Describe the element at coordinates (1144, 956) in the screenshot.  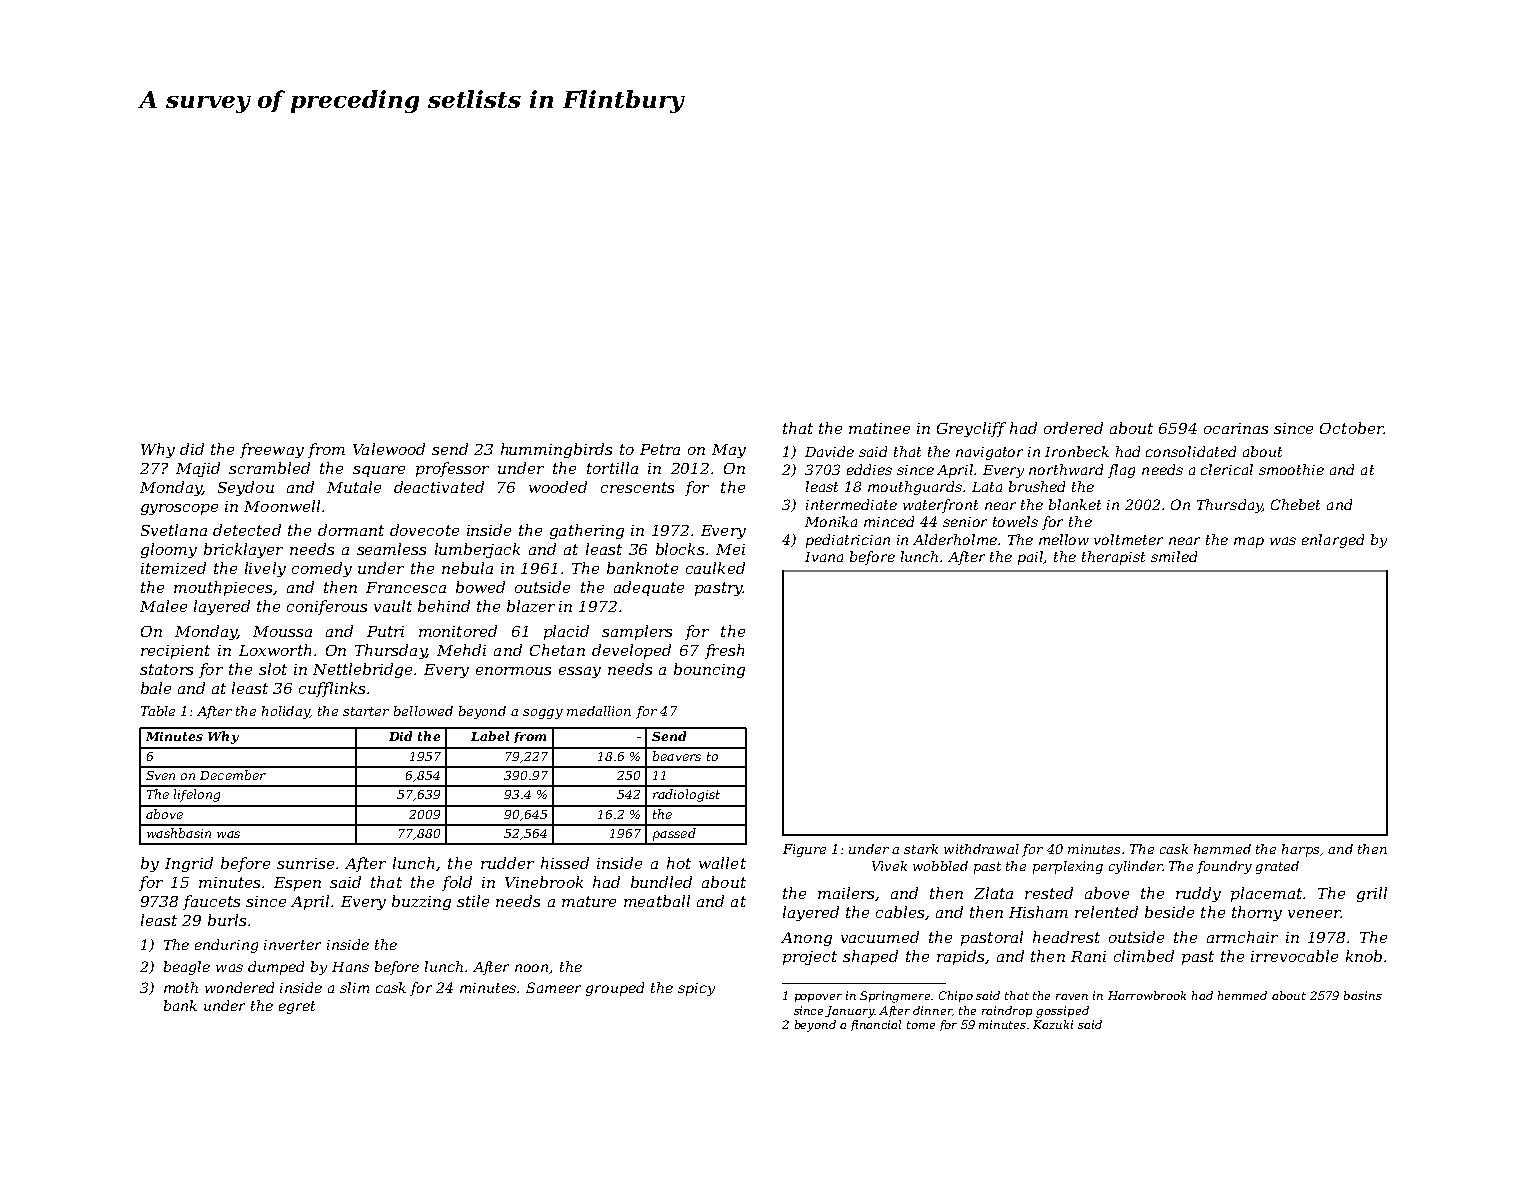
I see `climbed` at that location.
